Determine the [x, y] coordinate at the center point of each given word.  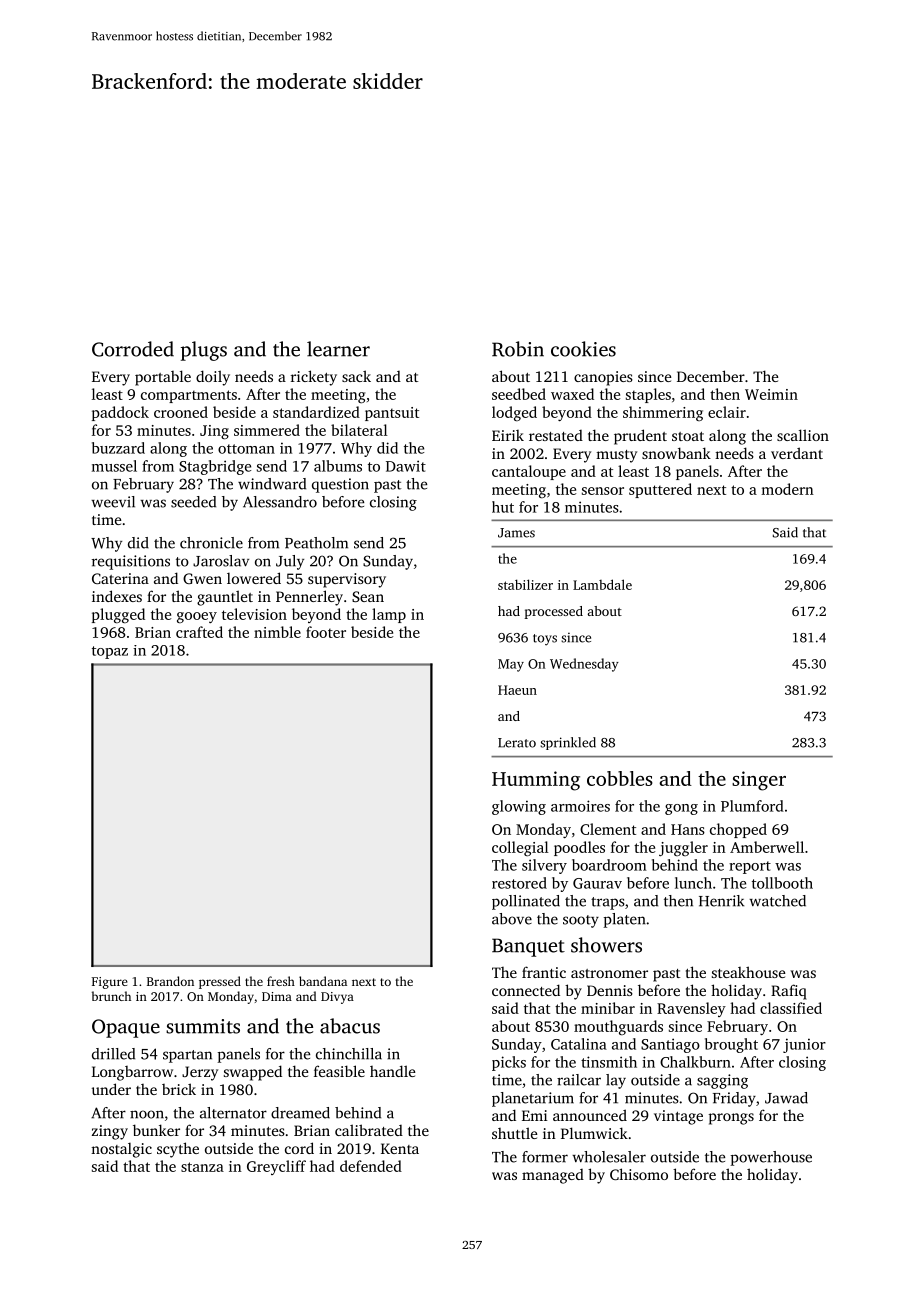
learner [338, 349]
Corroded [133, 349]
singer [759, 781]
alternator [233, 1113]
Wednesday [584, 665]
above [512, 919]
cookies [583, 349]
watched [777, 901]
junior [804, 1045]
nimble [277, 632]
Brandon [170, 981]
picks [509, 1063]
